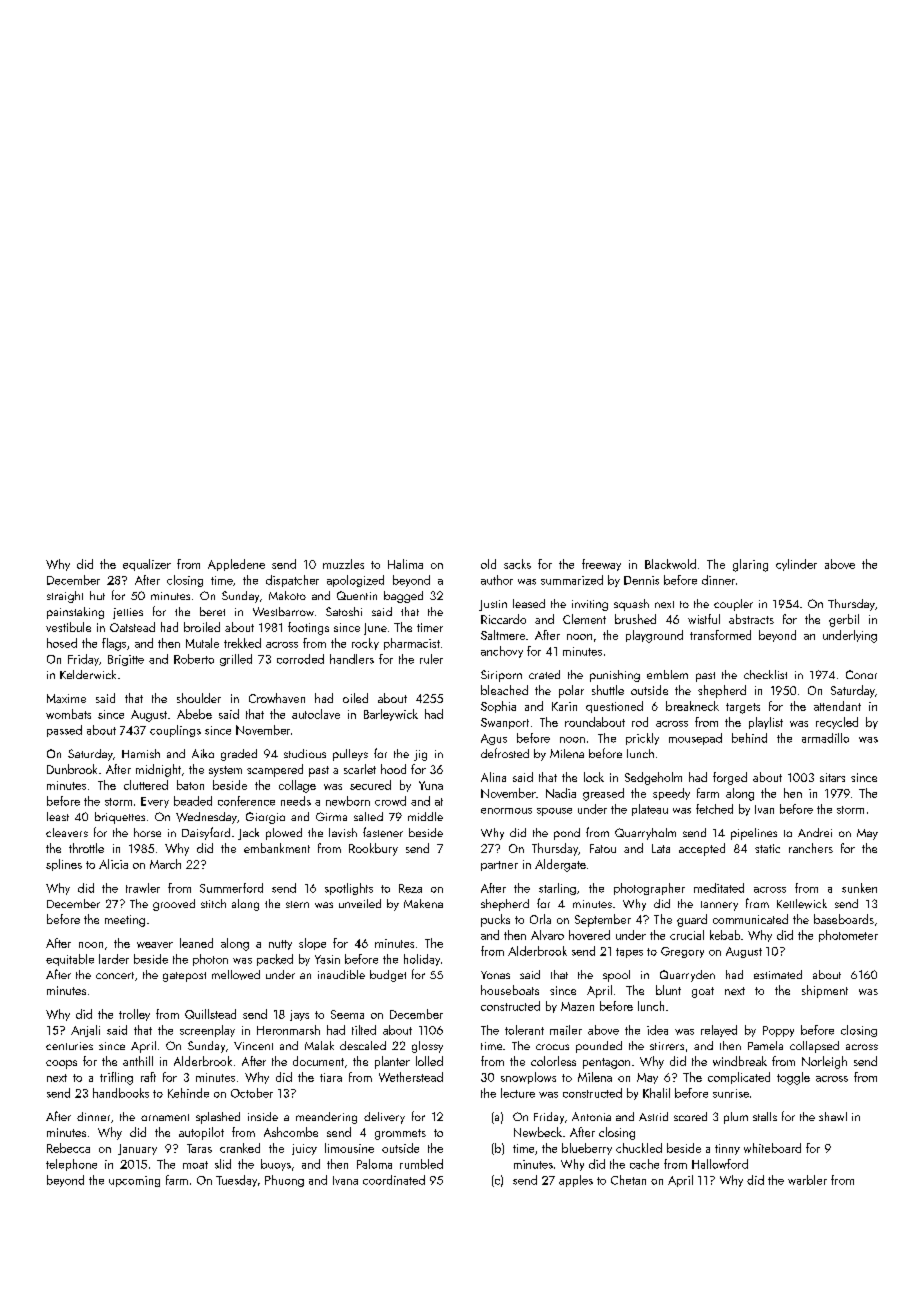 This screenshot has width=924, height=1308. I want to click on Girma, so click(331, 816).
